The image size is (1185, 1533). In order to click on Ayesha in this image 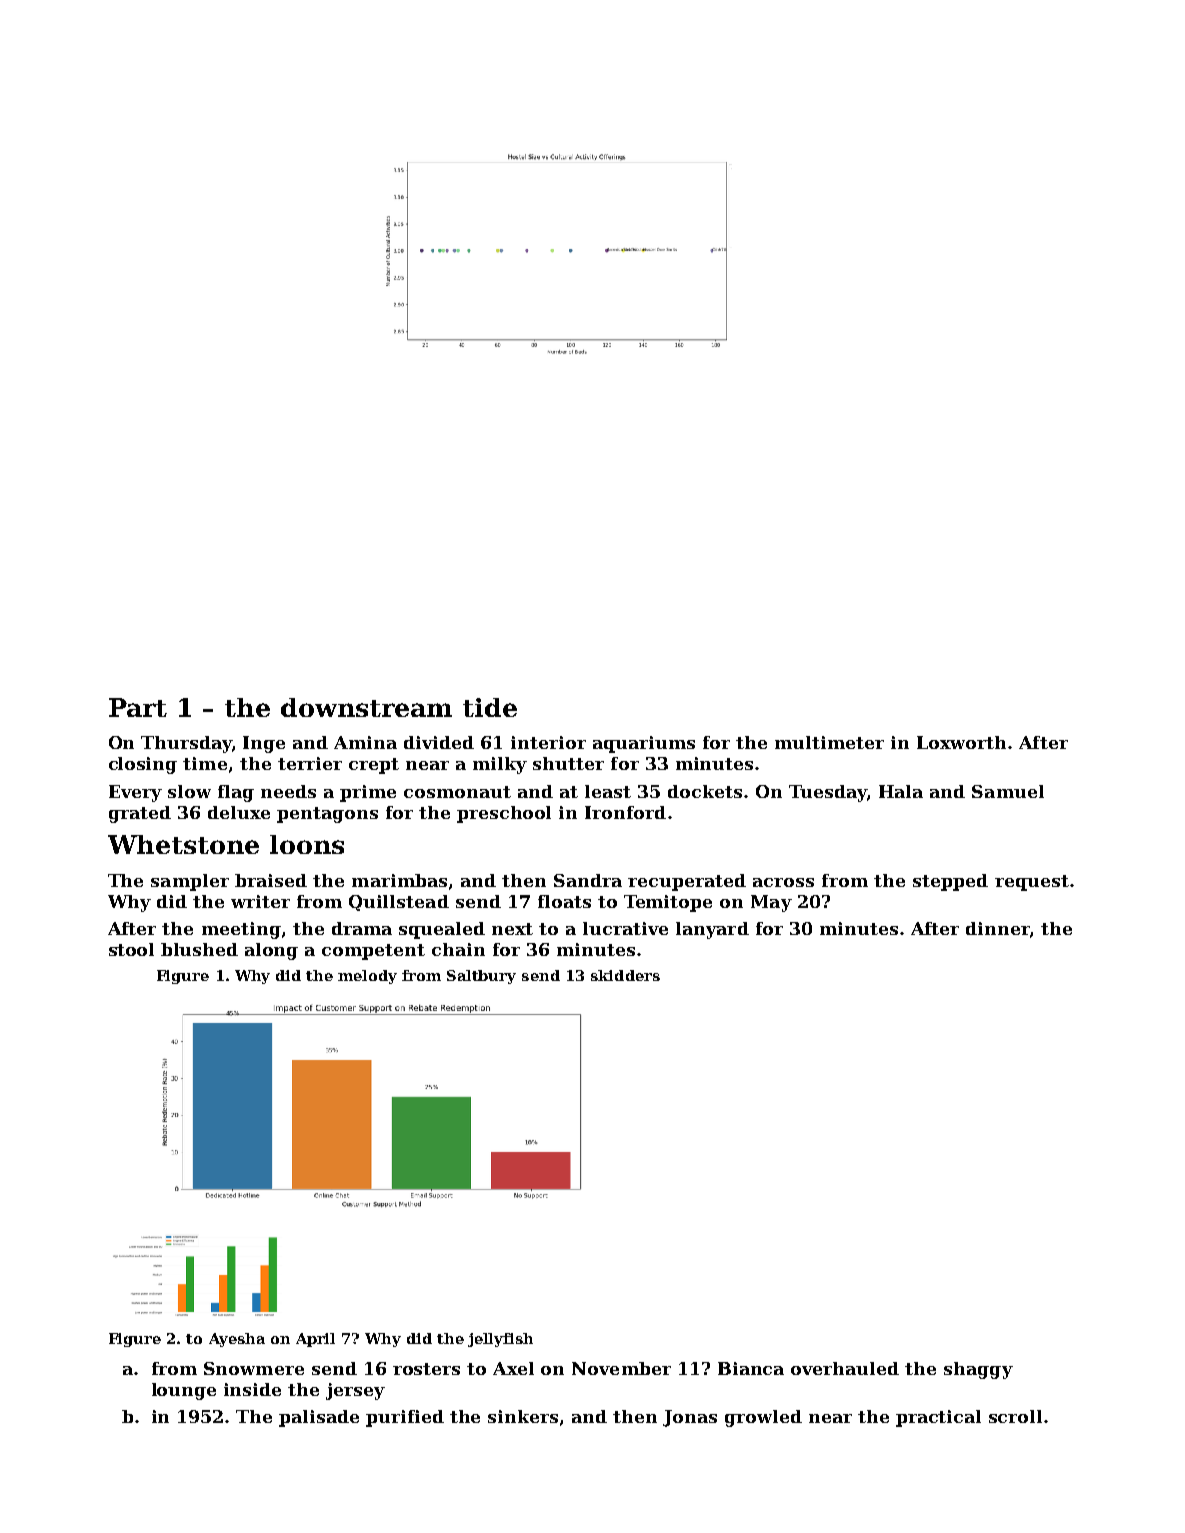, I will do `click(237, 1340)`.
